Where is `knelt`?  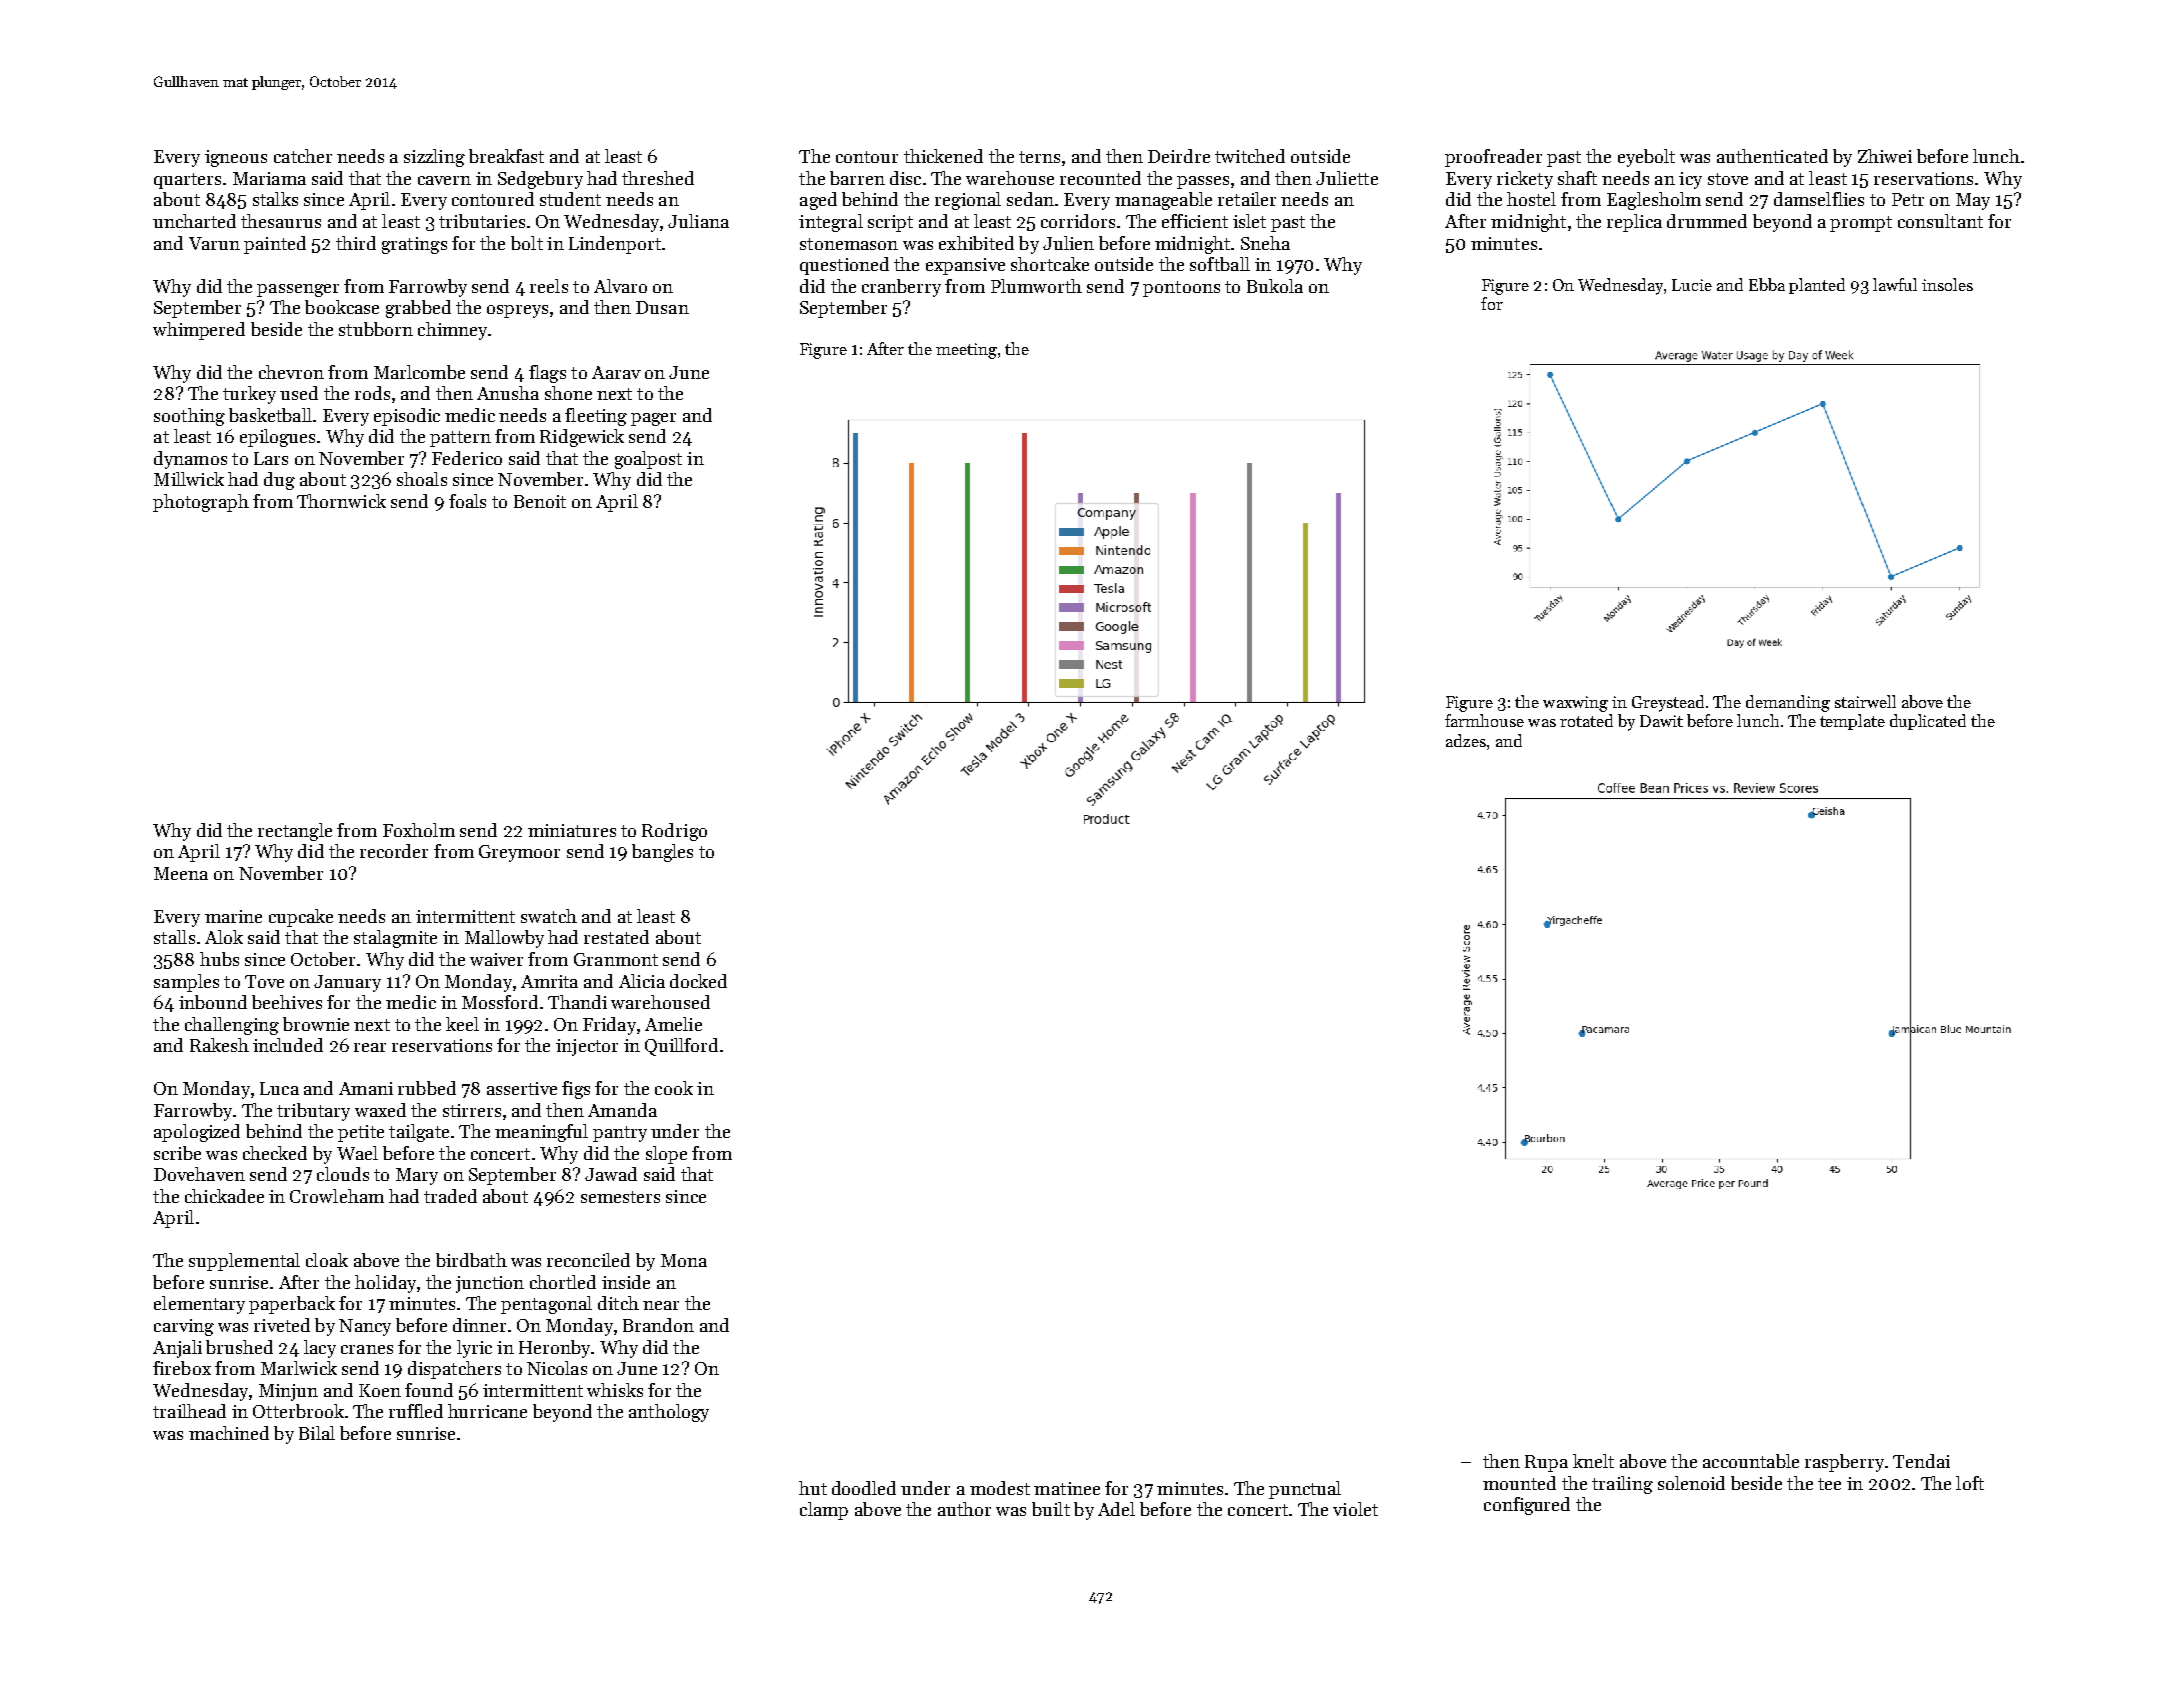
knelt is located at coordinates (1593, 1461).
